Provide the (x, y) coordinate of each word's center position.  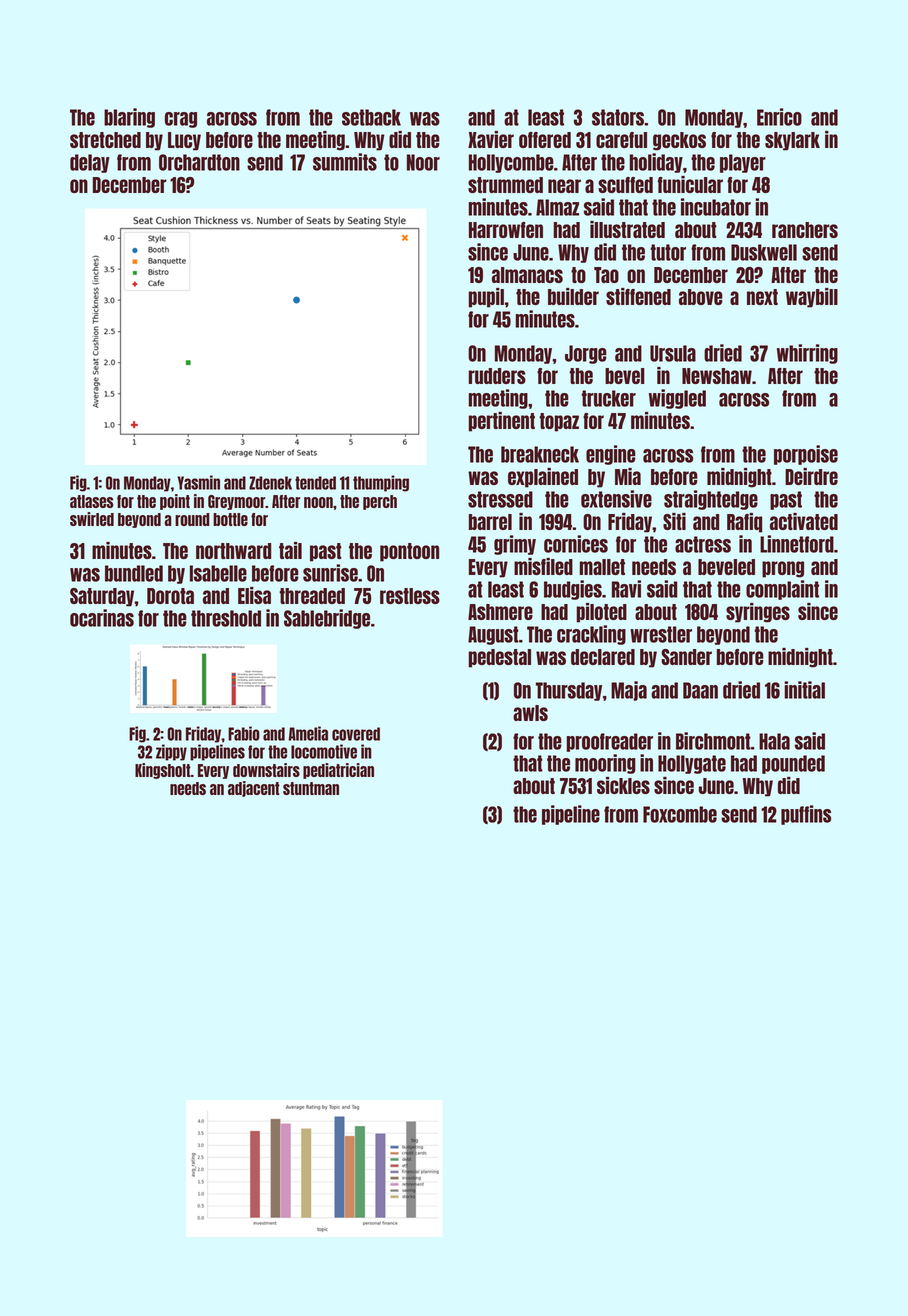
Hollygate (692, 764)
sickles (623, 785)
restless (410, 596)
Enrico (779, 117)
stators (618, 117)
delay (90, 163)
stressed (500, 499)
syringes (758, 613)
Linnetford (797, 544)
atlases (92, 501)
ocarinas (102, 618)
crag (181, 120)
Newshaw (717, 376)
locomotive (324, 751)
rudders (497, 376)
